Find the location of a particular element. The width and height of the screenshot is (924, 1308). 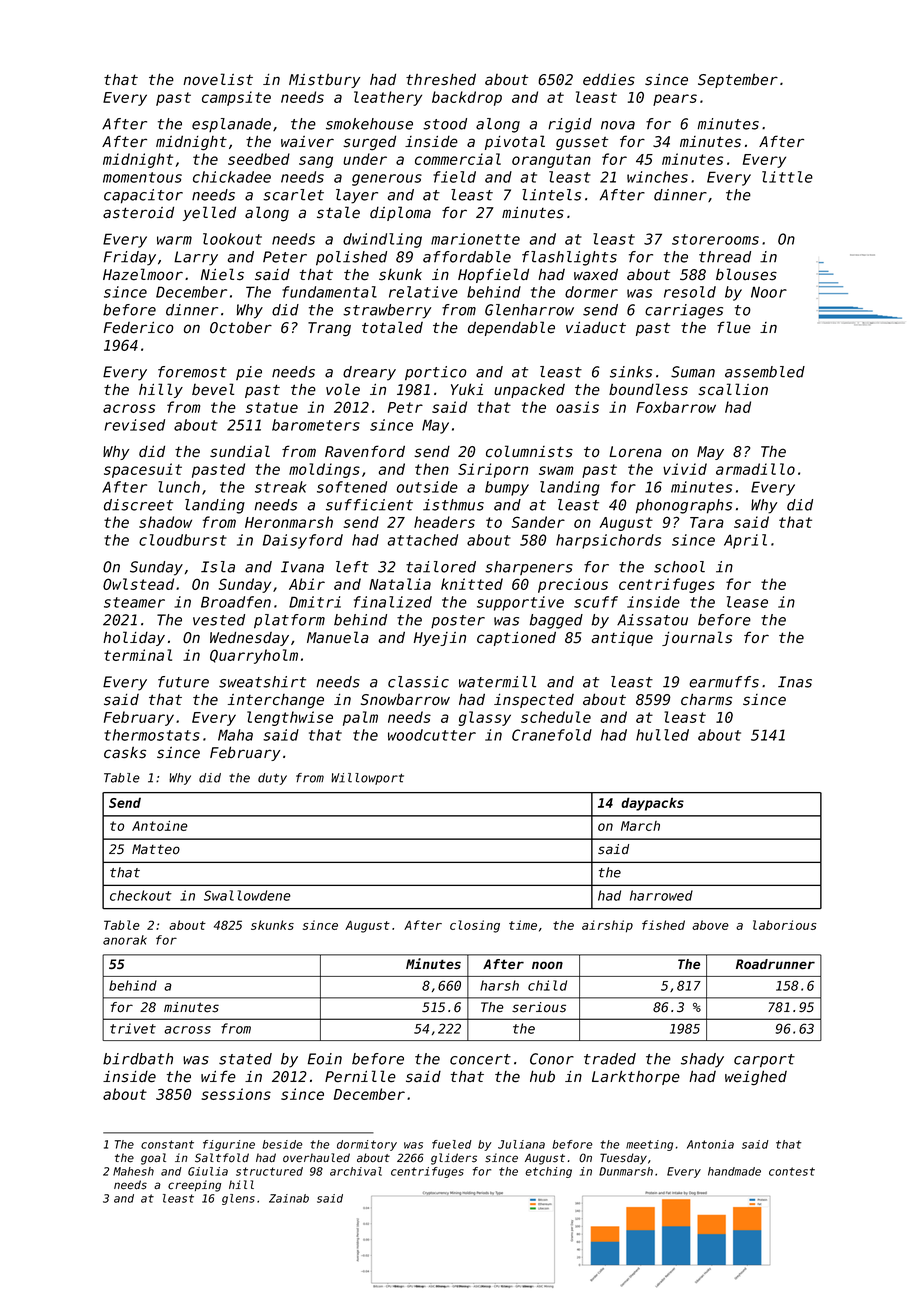

Swallowdene is located at coordinates (247, 895).
